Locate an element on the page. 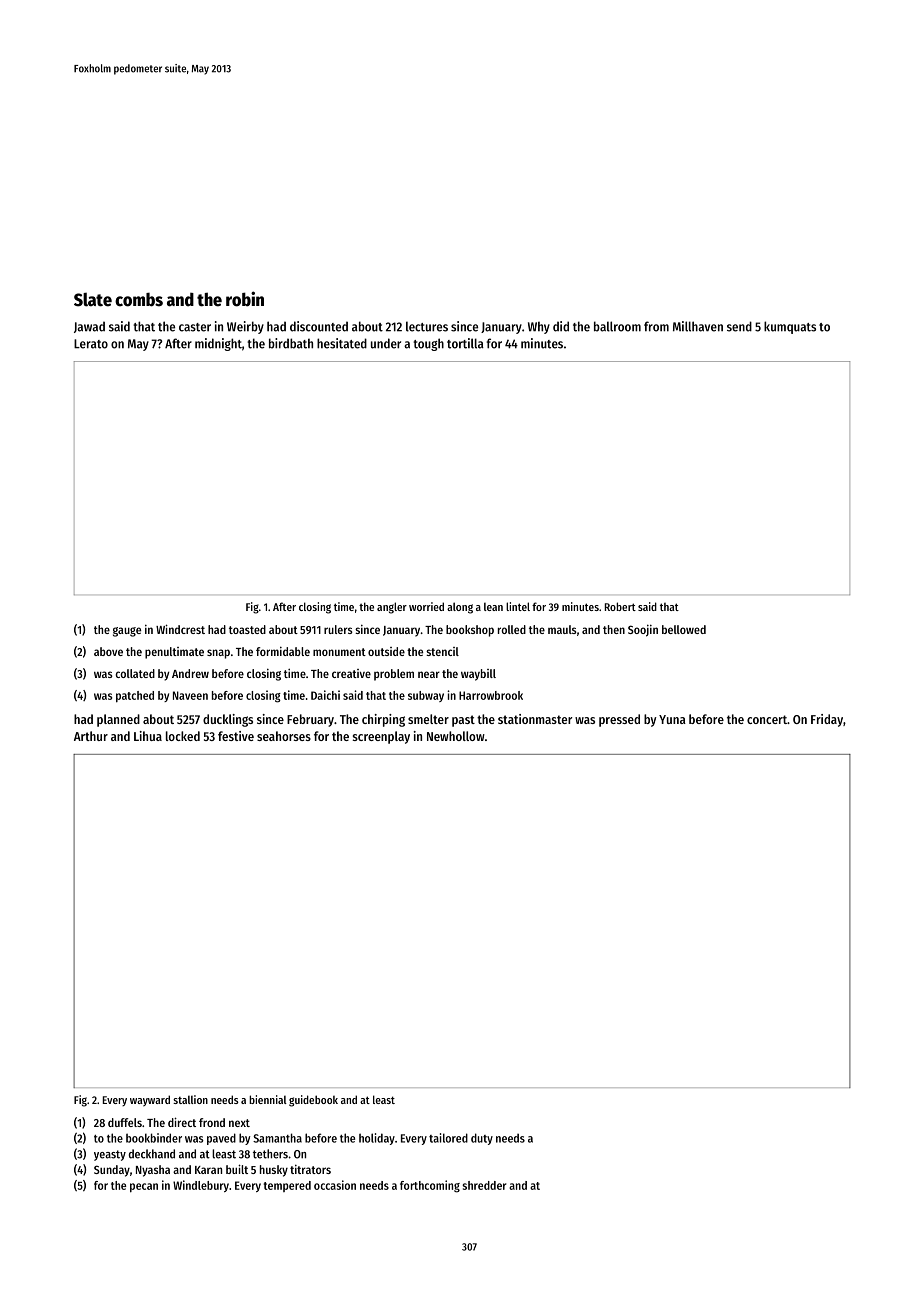  concert is located at coordinates (767, 719).
